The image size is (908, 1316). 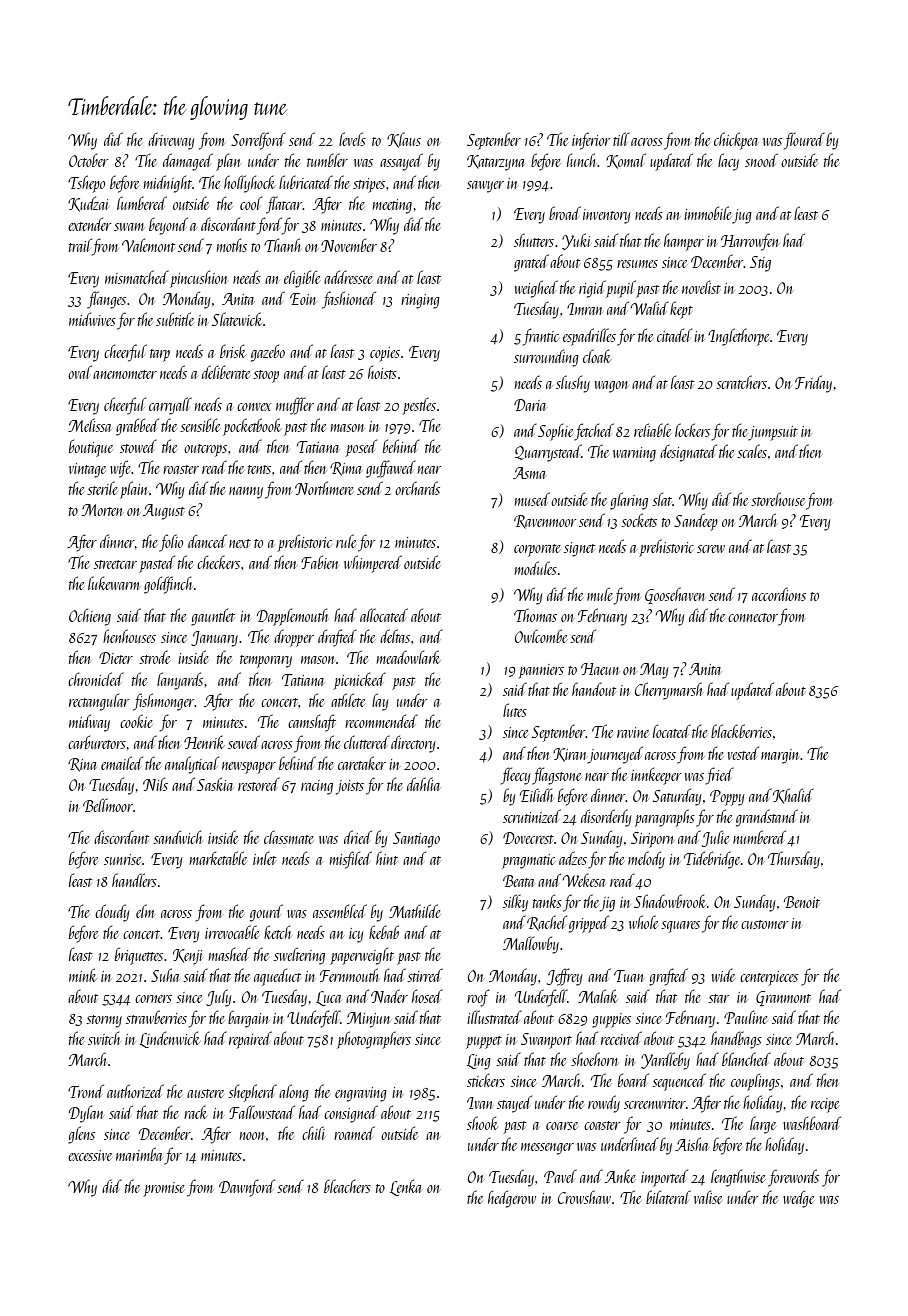 What do you see at coordinates (142, 203) in the page?
I see `lumbered` at bounding box center [142, 203].
